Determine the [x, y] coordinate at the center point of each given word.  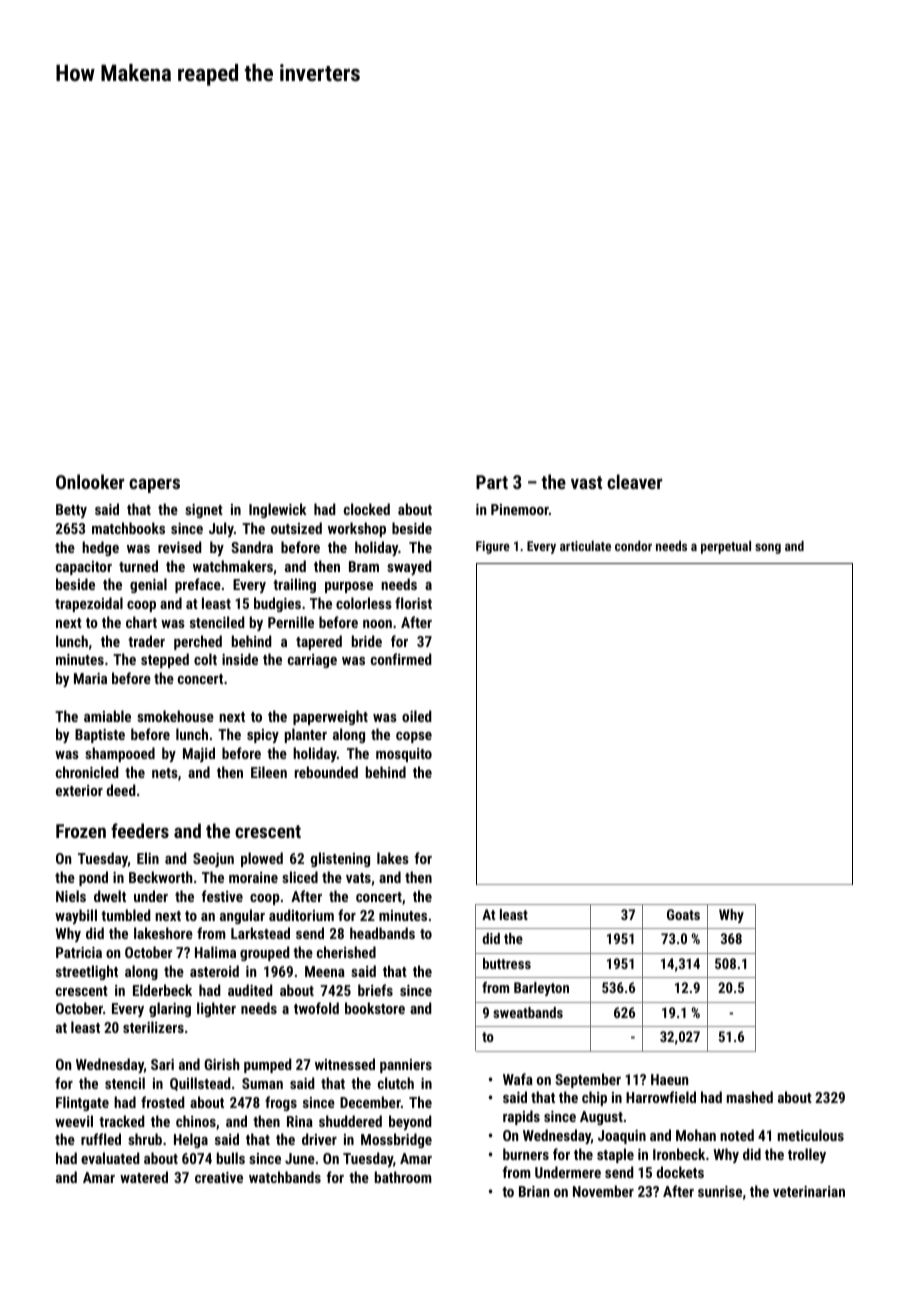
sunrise [720, 1191]
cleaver [634, 481]
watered [144, 1177]
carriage [312, 661]
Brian [534, 1191]
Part [492, 482]
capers [154, 485]
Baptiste [100, 736]
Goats [683, 914]
